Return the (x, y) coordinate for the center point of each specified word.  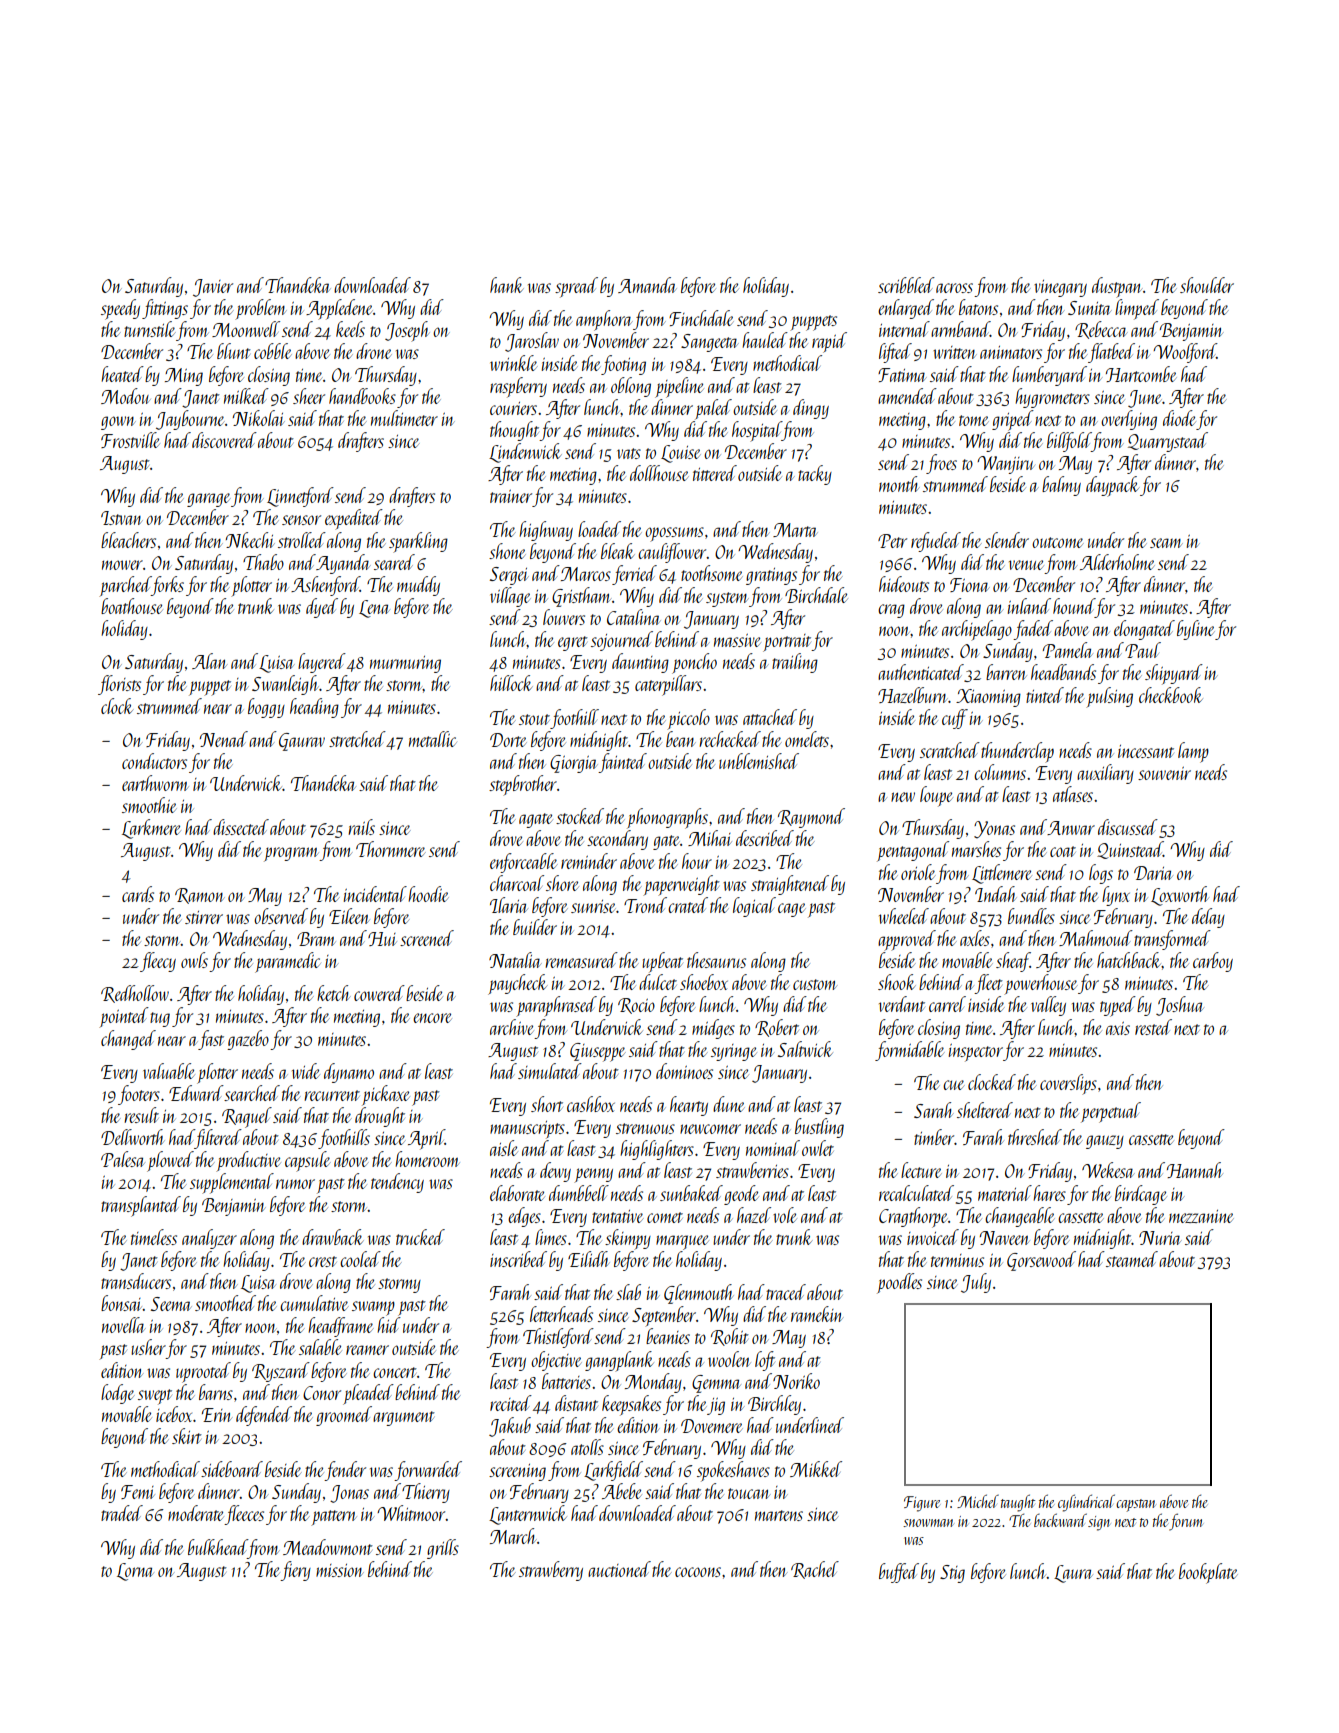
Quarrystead (1168, 442)
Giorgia (574, 764)
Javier (213, 288)
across (954, 288)
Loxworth (1180, 896)
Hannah (1195, 1170)
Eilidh (589, 1259)
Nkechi (250, 540)
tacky (815, 475)
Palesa (123, 1159)
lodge (117, 1394)
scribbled (906, 285)
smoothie (149, 805)
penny (593, 1175)
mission (340, 1570)
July (976, 1283)
